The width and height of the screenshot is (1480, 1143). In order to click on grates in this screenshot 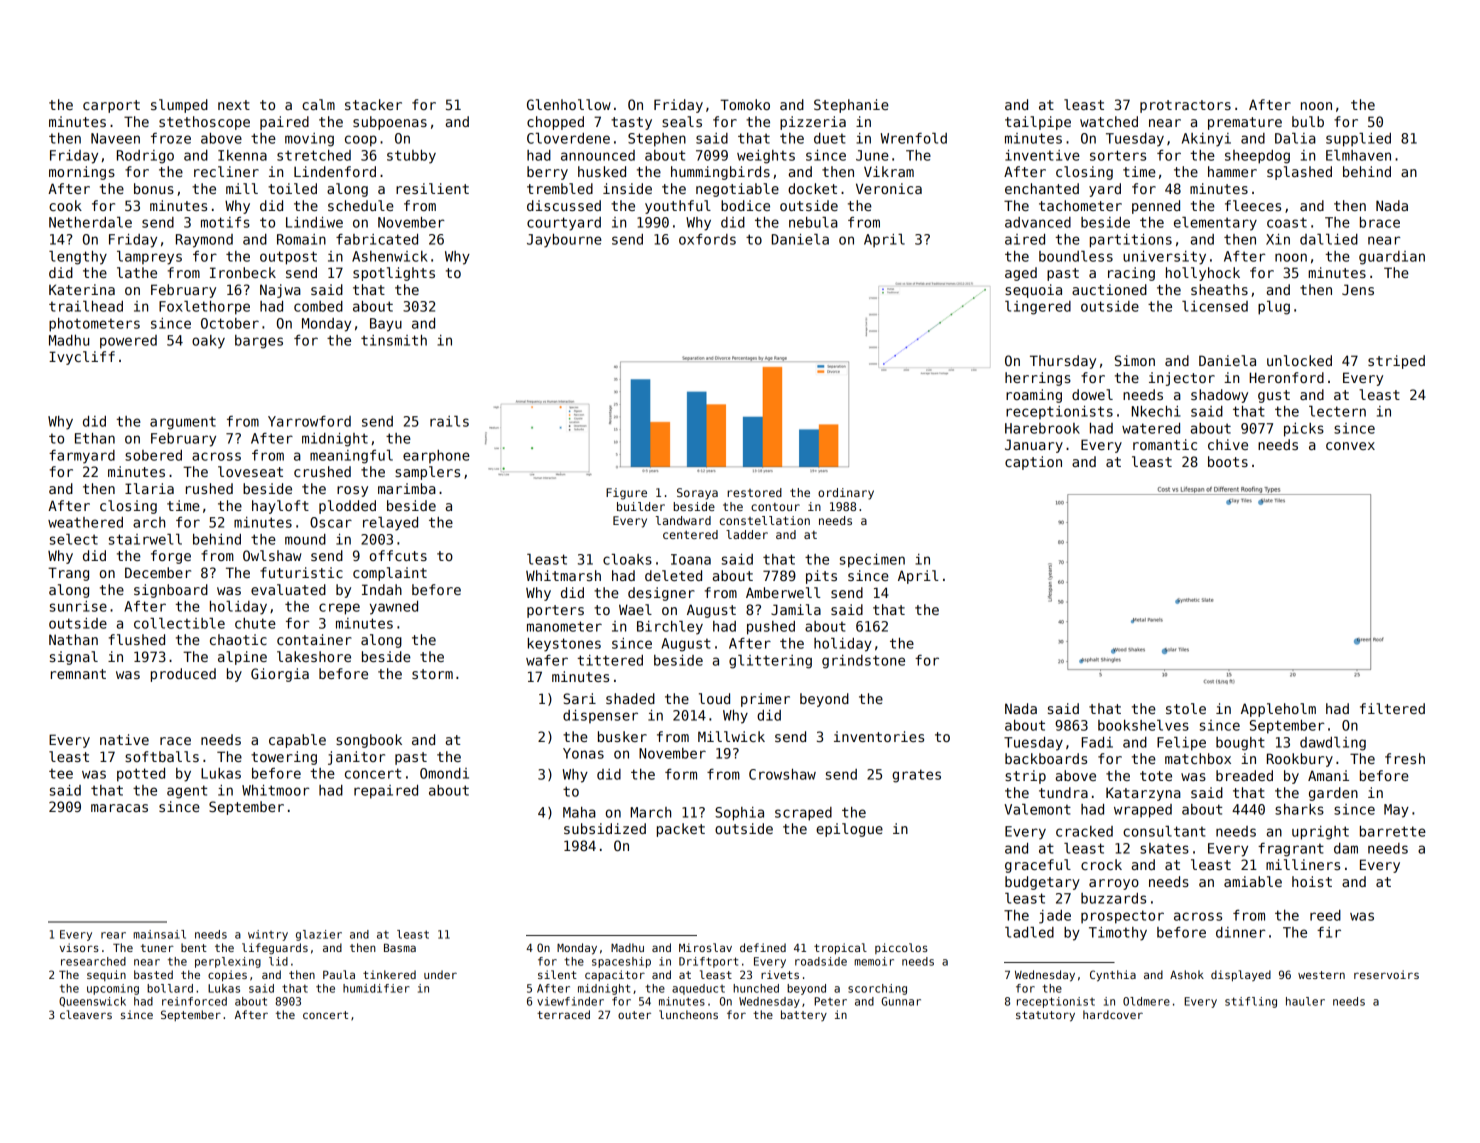, I will do `click(916, 776)`.
